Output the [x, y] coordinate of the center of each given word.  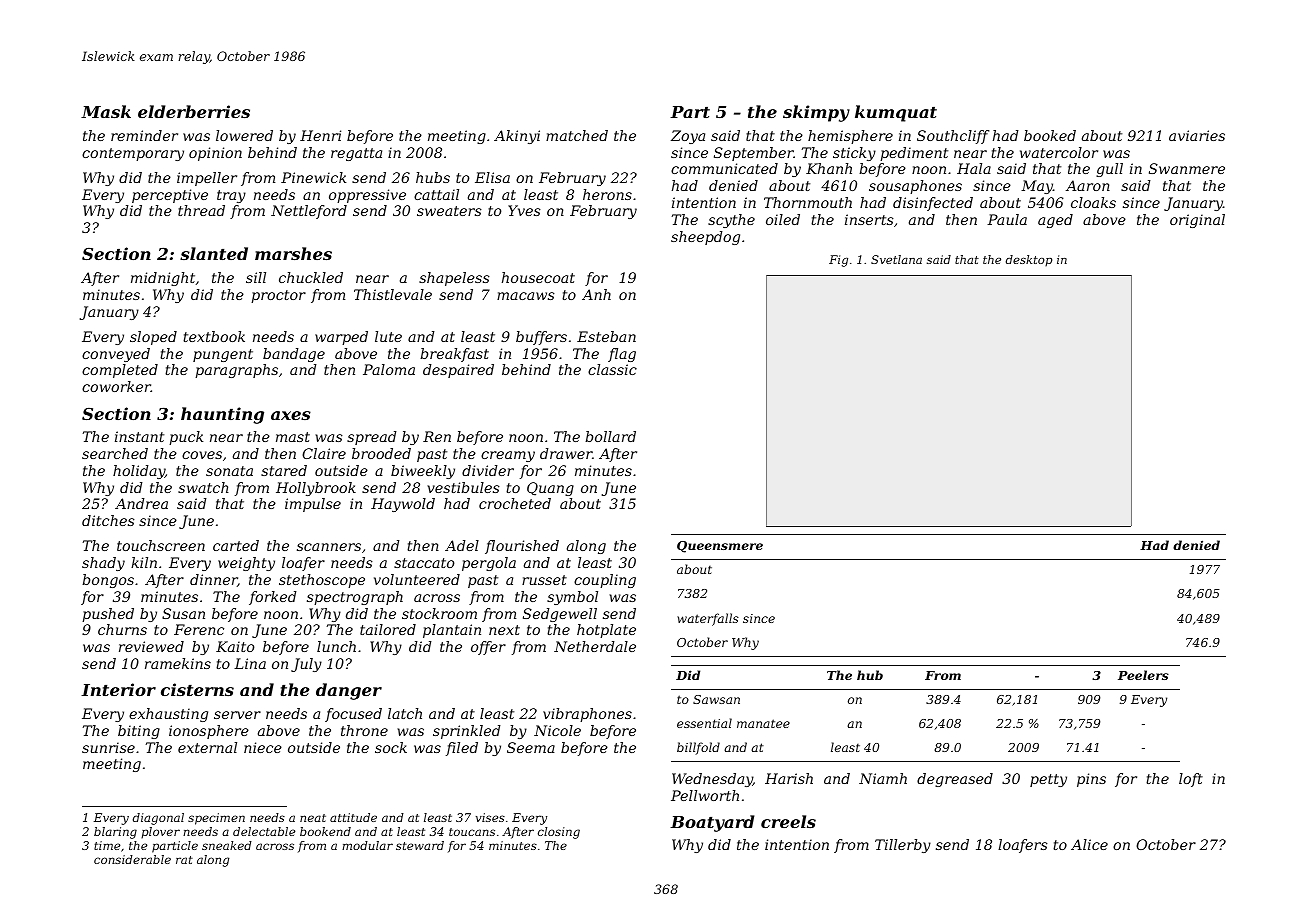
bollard [610, 436]
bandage [294, 355]
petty [1048, 780]
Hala [974, 168]
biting [139, 732]
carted [236, 545]
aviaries [1197, 135]
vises [490, 817]
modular [367, 845]
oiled [783, 219]
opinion [215, 154]
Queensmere [720, 547]
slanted [214, 253]
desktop [1029, 261]
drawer [566, 453]
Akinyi [517, 137]
